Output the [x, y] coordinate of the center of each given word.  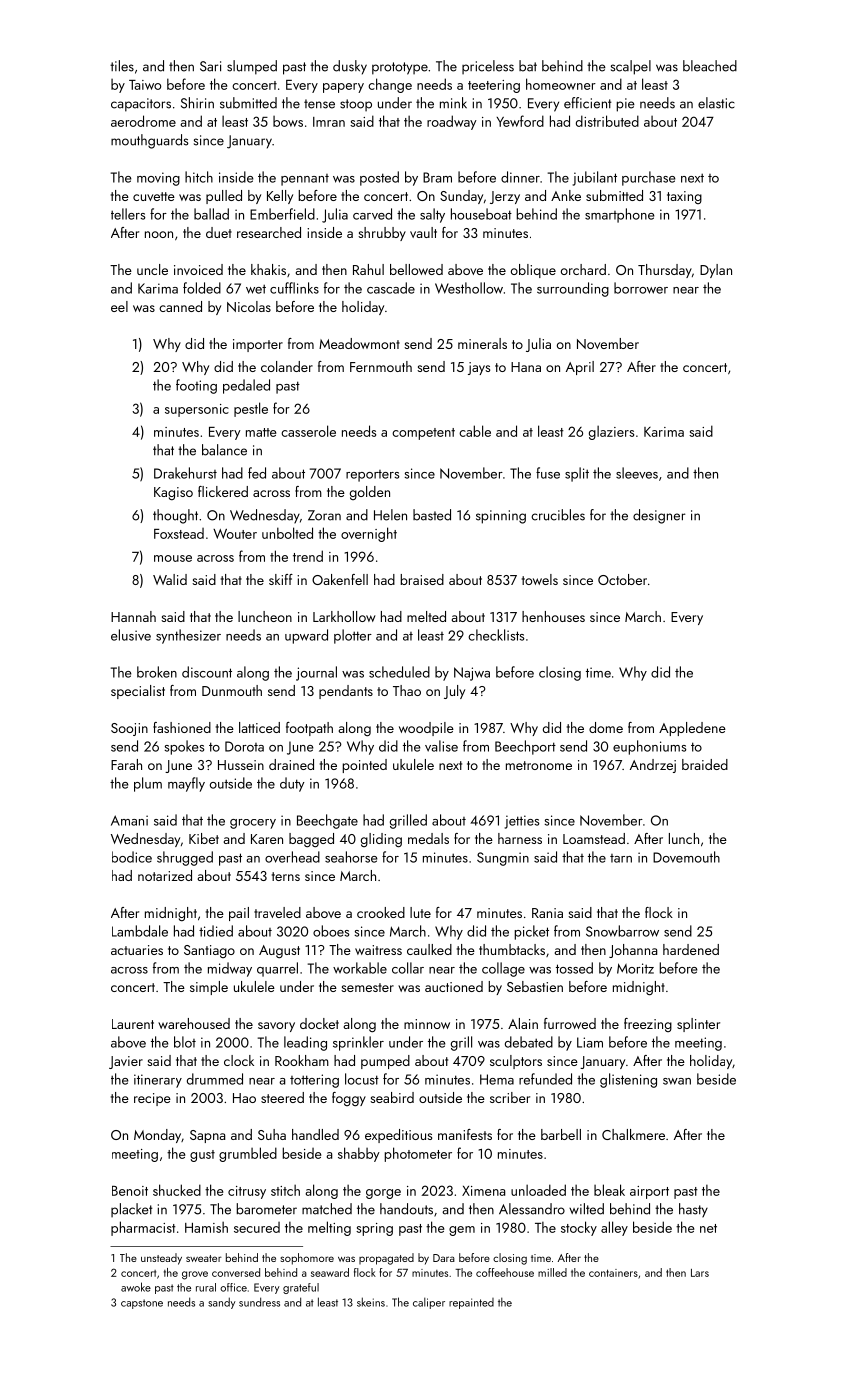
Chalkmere [633, 1134]
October [622, 579]
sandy [221, 1303]
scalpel [631, 67]
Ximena [483, 1191]
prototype [400, 68]
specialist [138, 692]
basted [432, 515]
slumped [252, 67]
